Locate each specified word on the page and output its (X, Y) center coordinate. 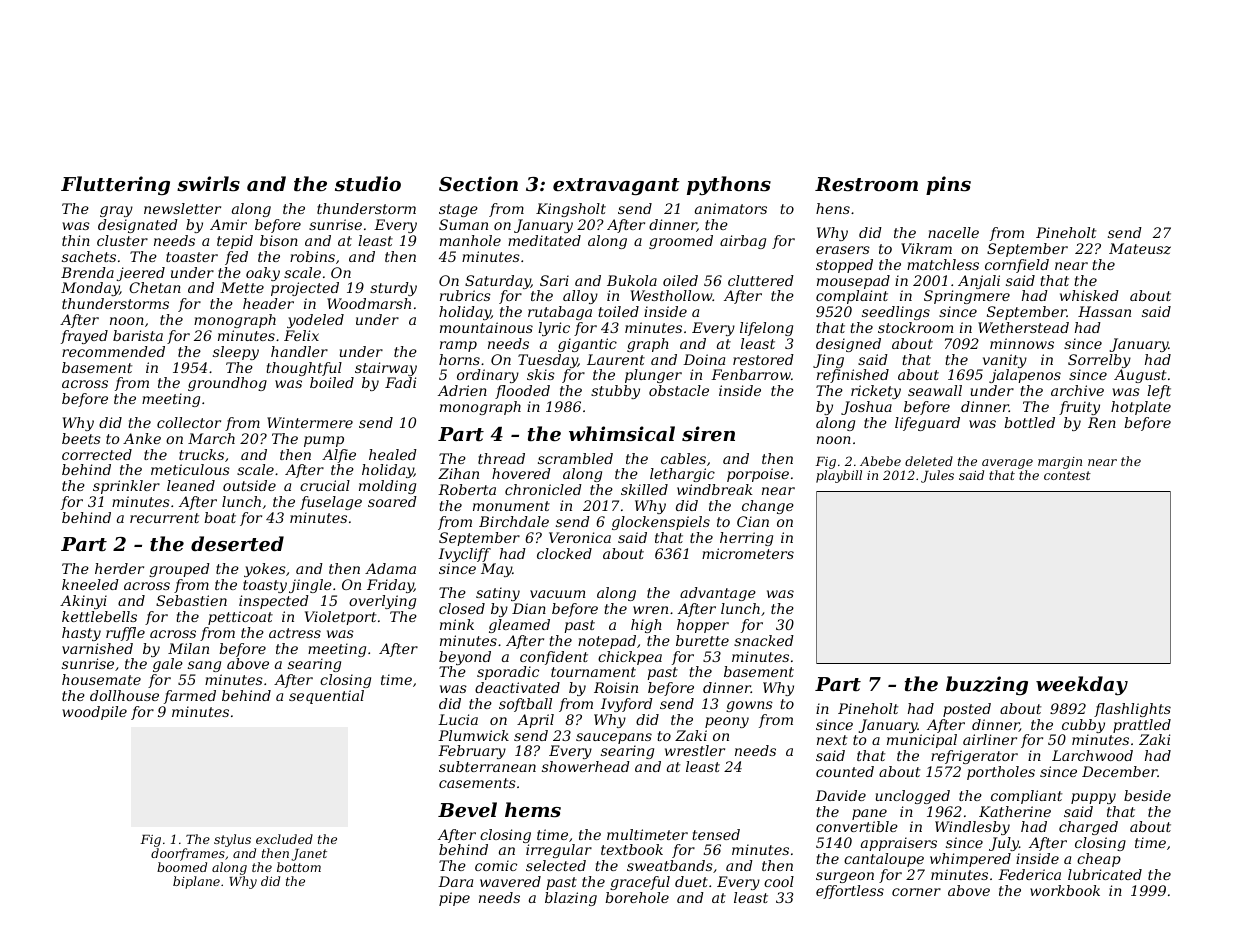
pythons (729, 185)
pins (948, 185)
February (472, 752)
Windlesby (972, 828)
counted (845, 771)
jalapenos (1025, 376)
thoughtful (304, 369)
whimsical (622, 434)
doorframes (188, 854)
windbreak (714, 489)
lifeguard (927, 424)
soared (392, 501)
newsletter (182, 208)
